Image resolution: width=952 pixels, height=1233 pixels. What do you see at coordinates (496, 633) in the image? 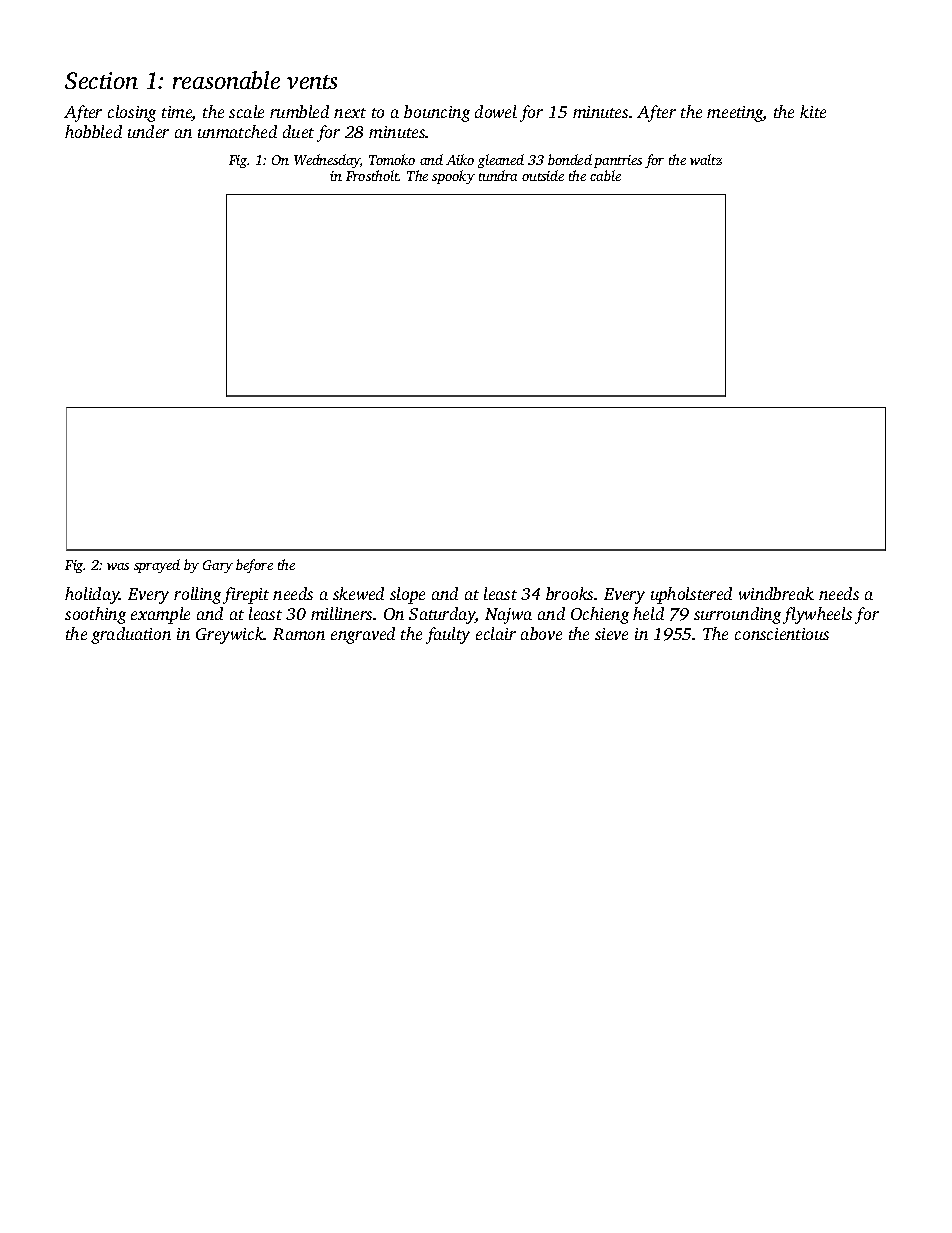
I see `eclair` at bounding box center [496, 633].
